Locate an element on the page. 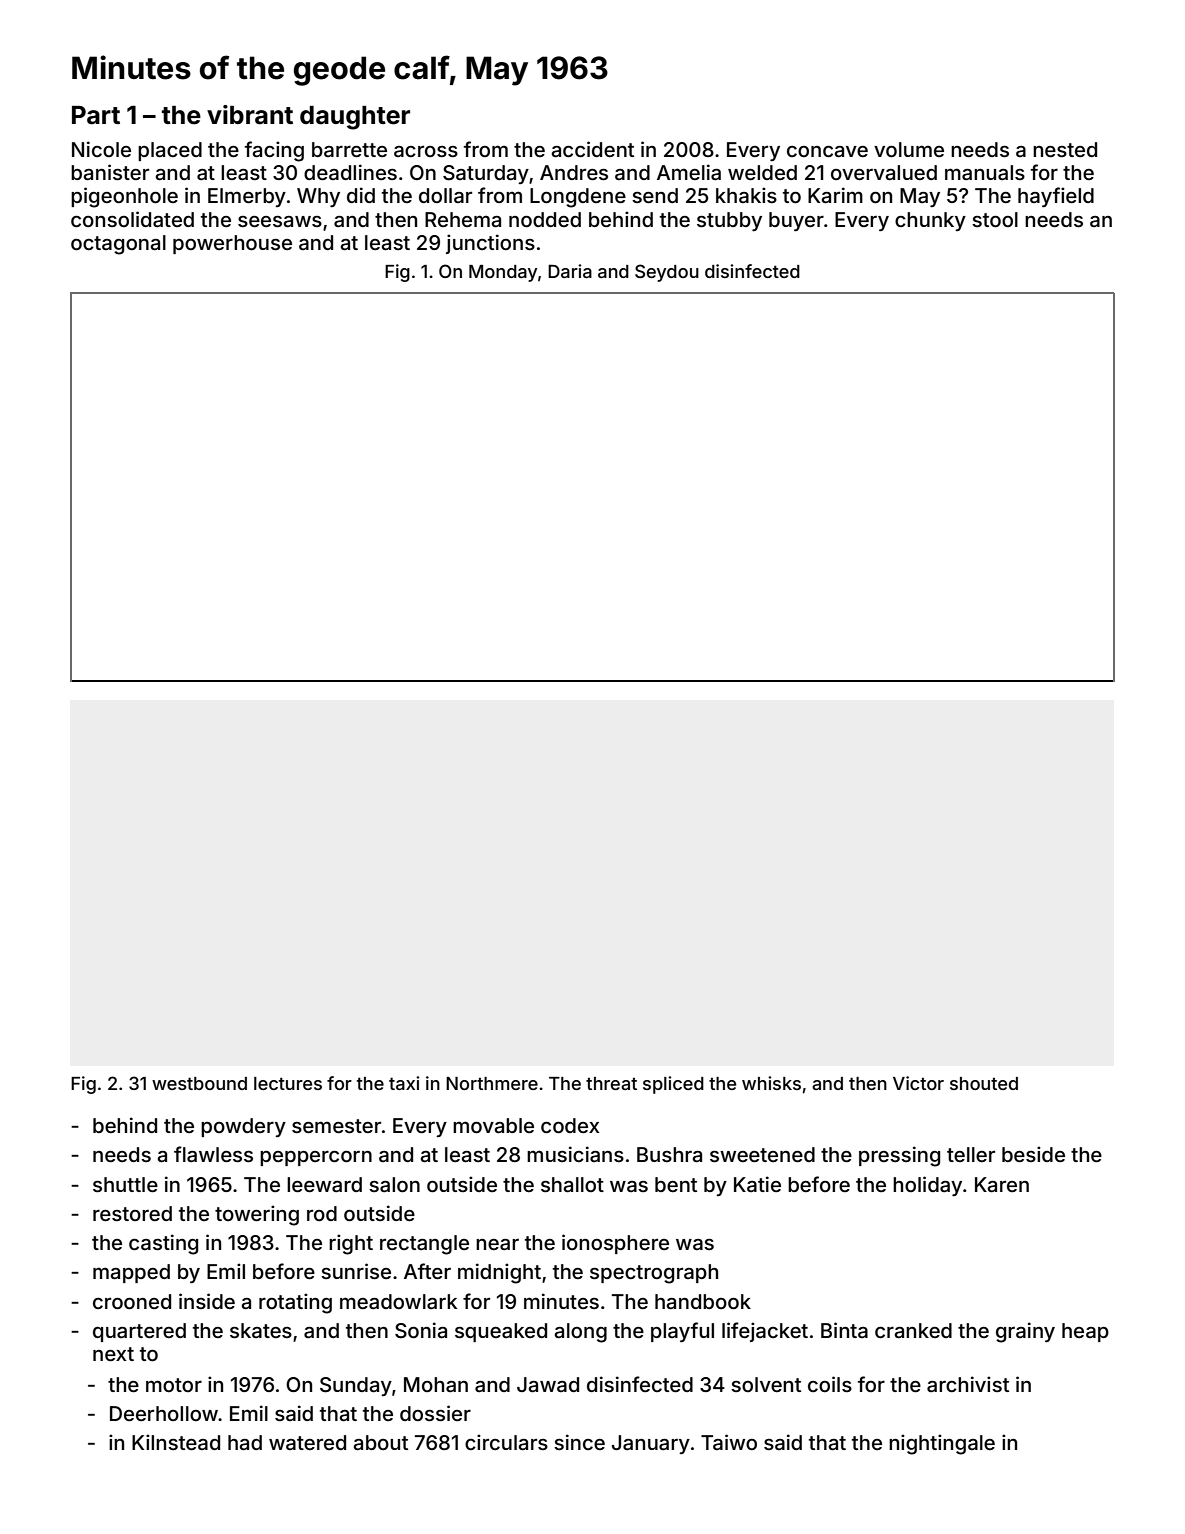 The height and width of the document is (1534, 1185). Northmere is located at coordinates (492, 1083).
